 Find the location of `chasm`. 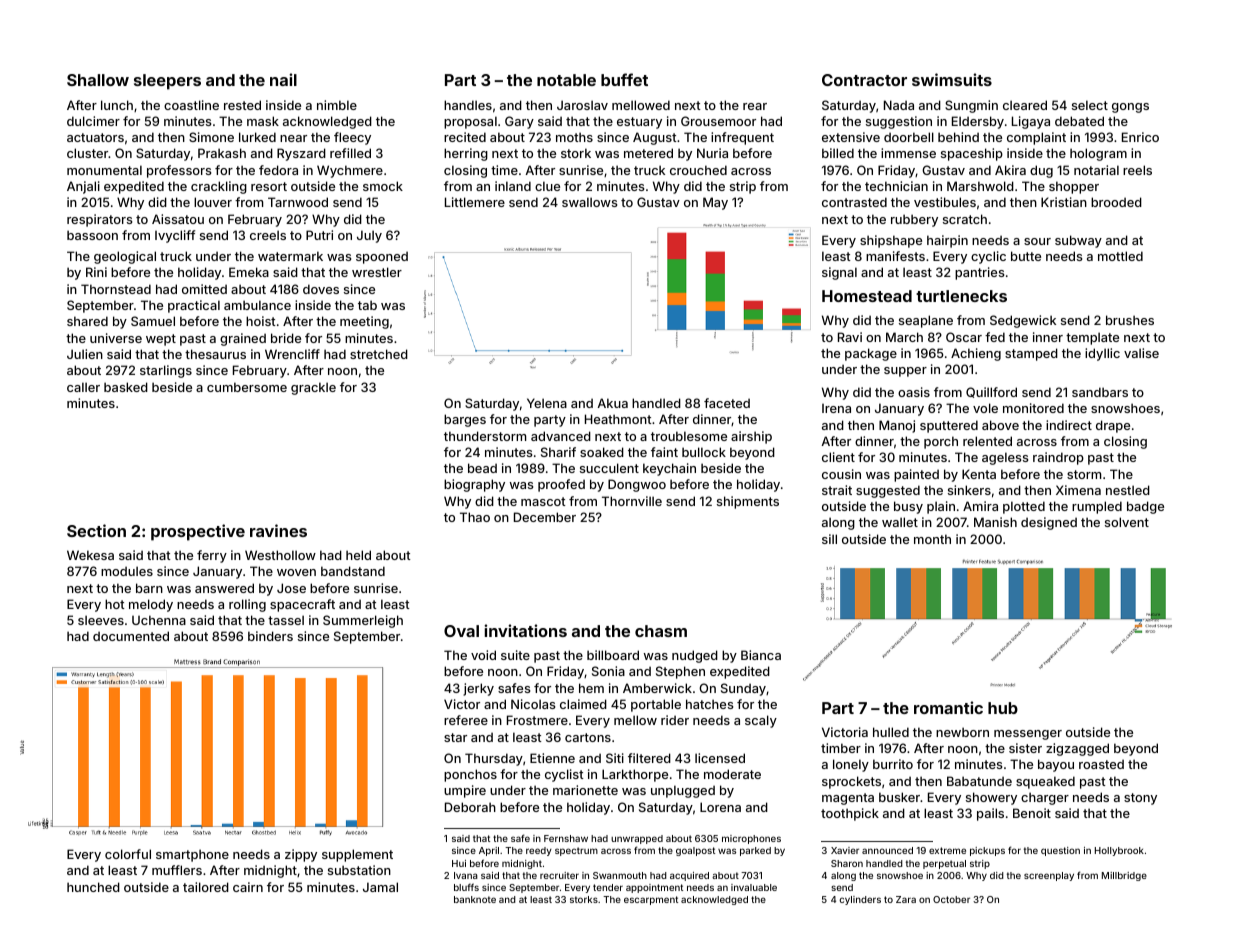

chasm is located at coordinates (661, 631).
